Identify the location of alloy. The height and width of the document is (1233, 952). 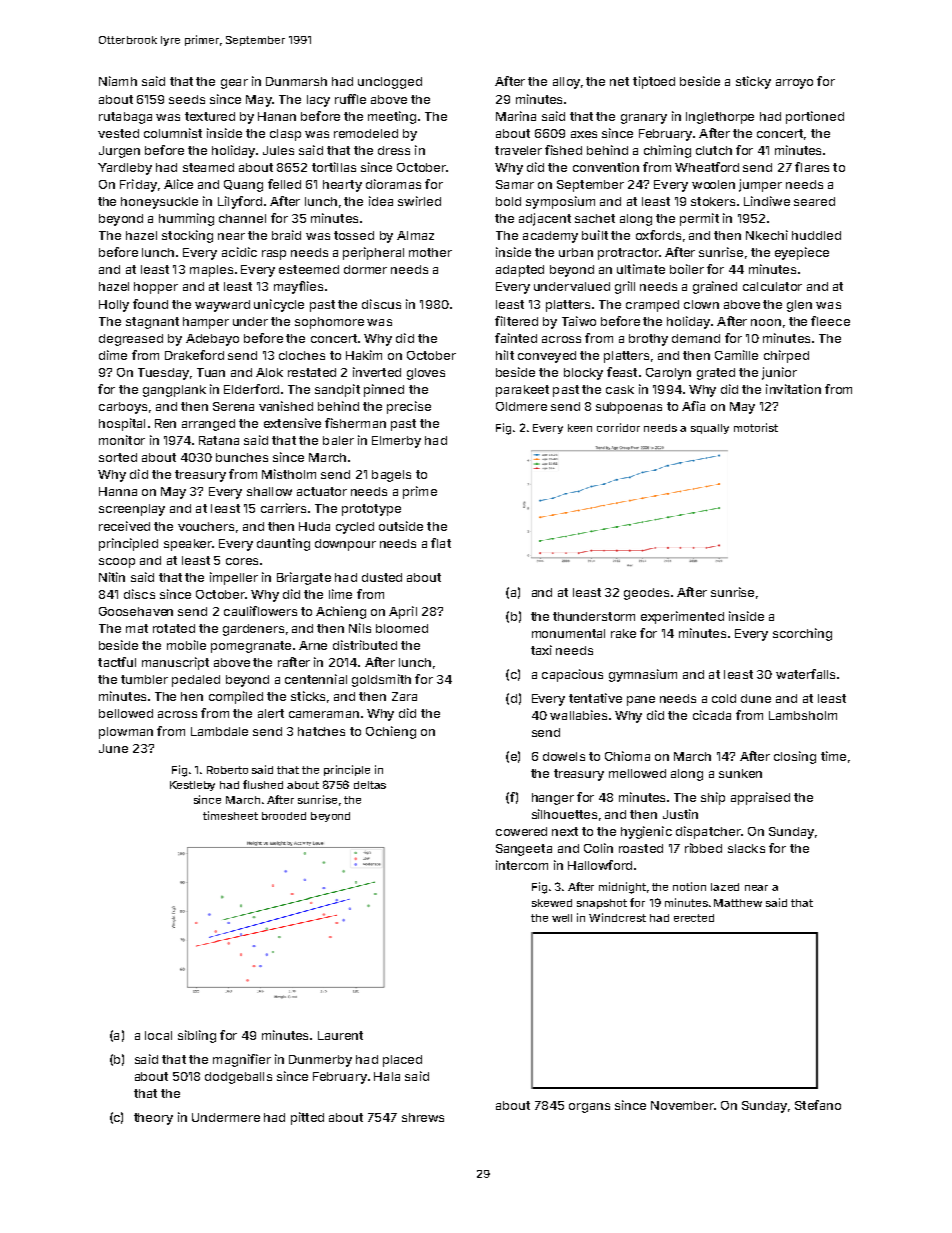
(566, 83).
